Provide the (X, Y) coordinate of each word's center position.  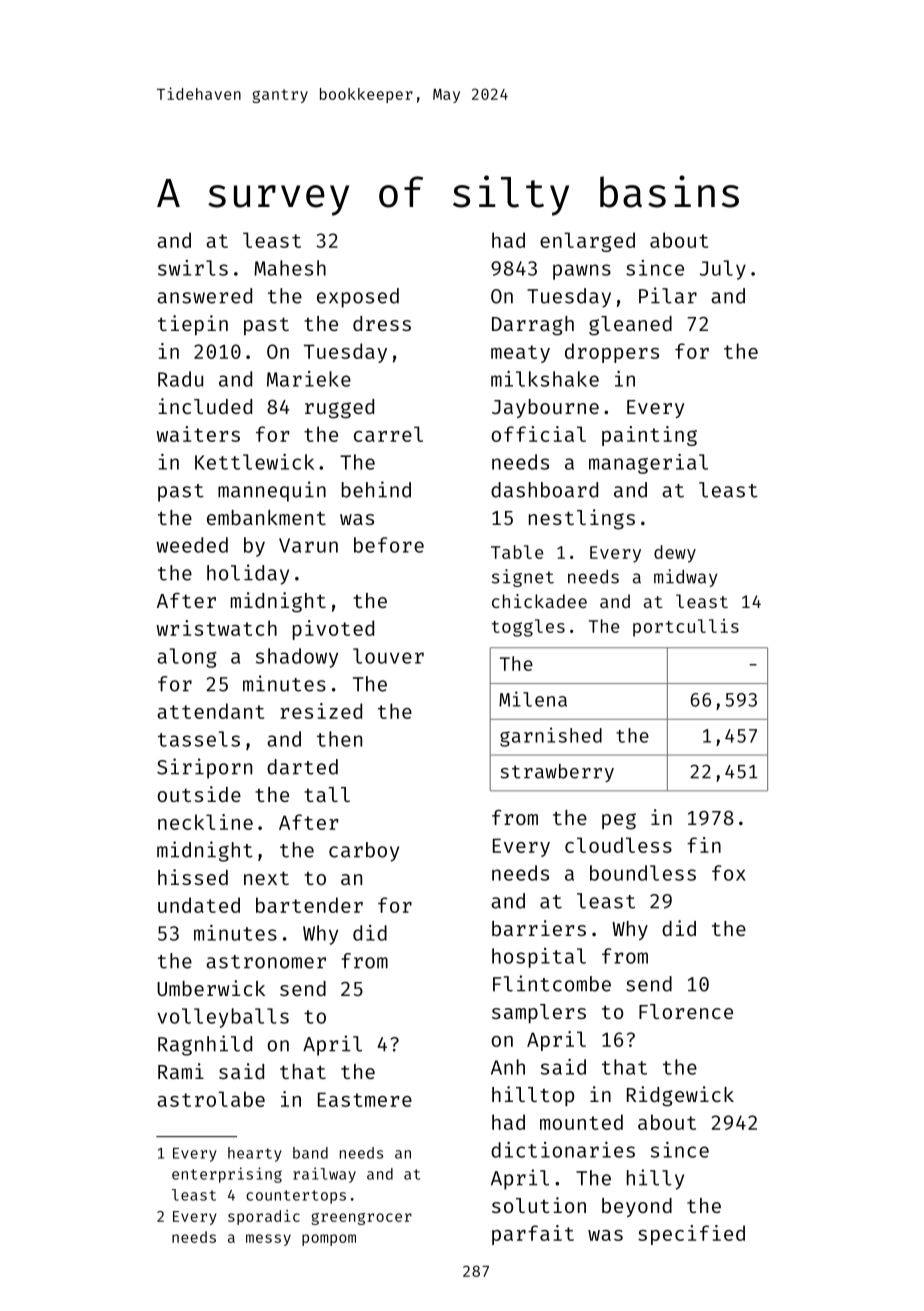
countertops (296, 1197)
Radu (180, 379)
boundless (643, 873)
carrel (388, 434)
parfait (533, 1235)
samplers (539, 1013)
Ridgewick (680, 1096)
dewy (675, 554)
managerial (648, 464)
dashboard (544, 490)
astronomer (266, 962)
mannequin (272, 491)
